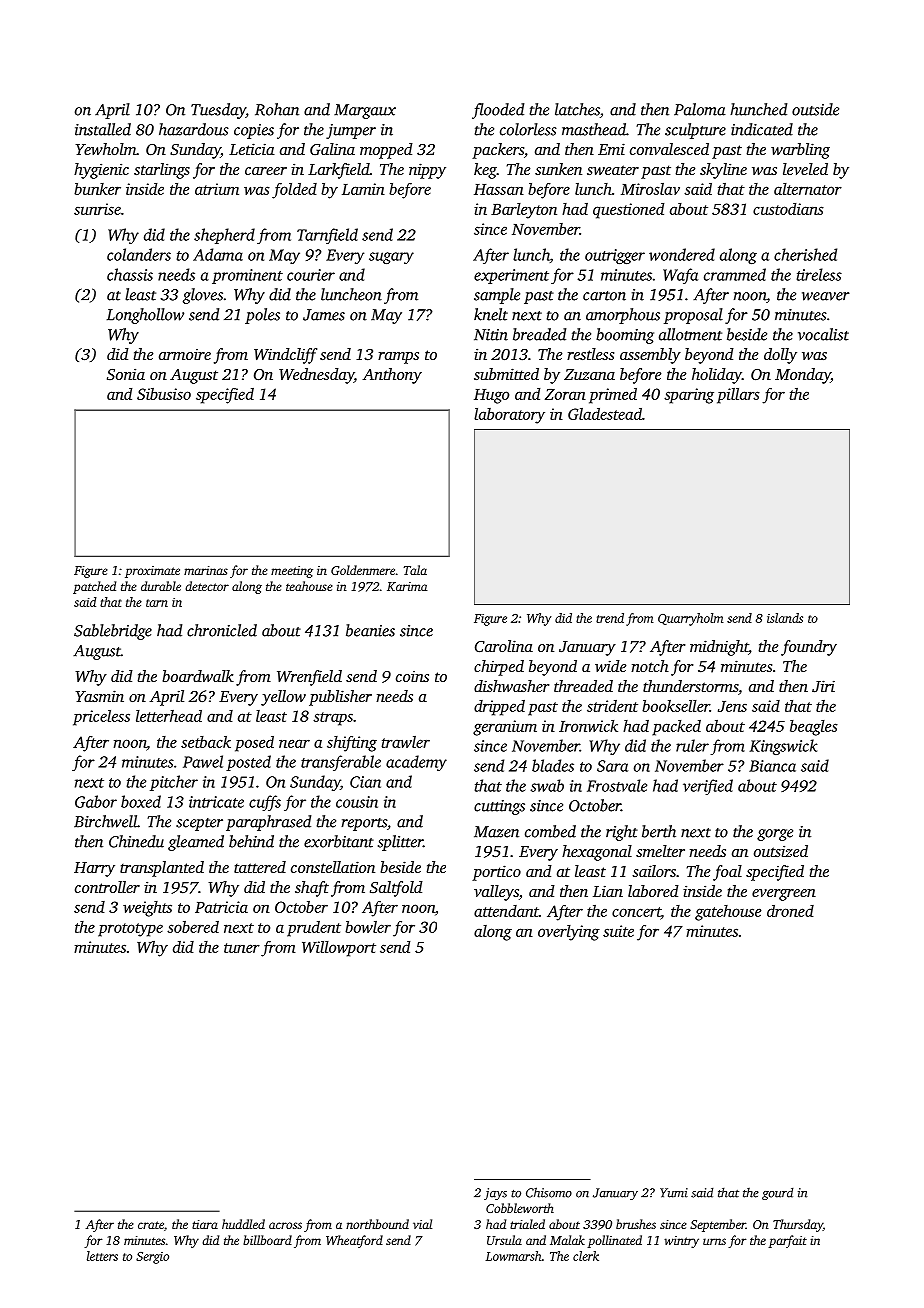 This screenshot has width=924, height=1308. What do you see at coordinates (496, 893) in the screenshot?
I see `valleys` at bounding box center [496, 893].
